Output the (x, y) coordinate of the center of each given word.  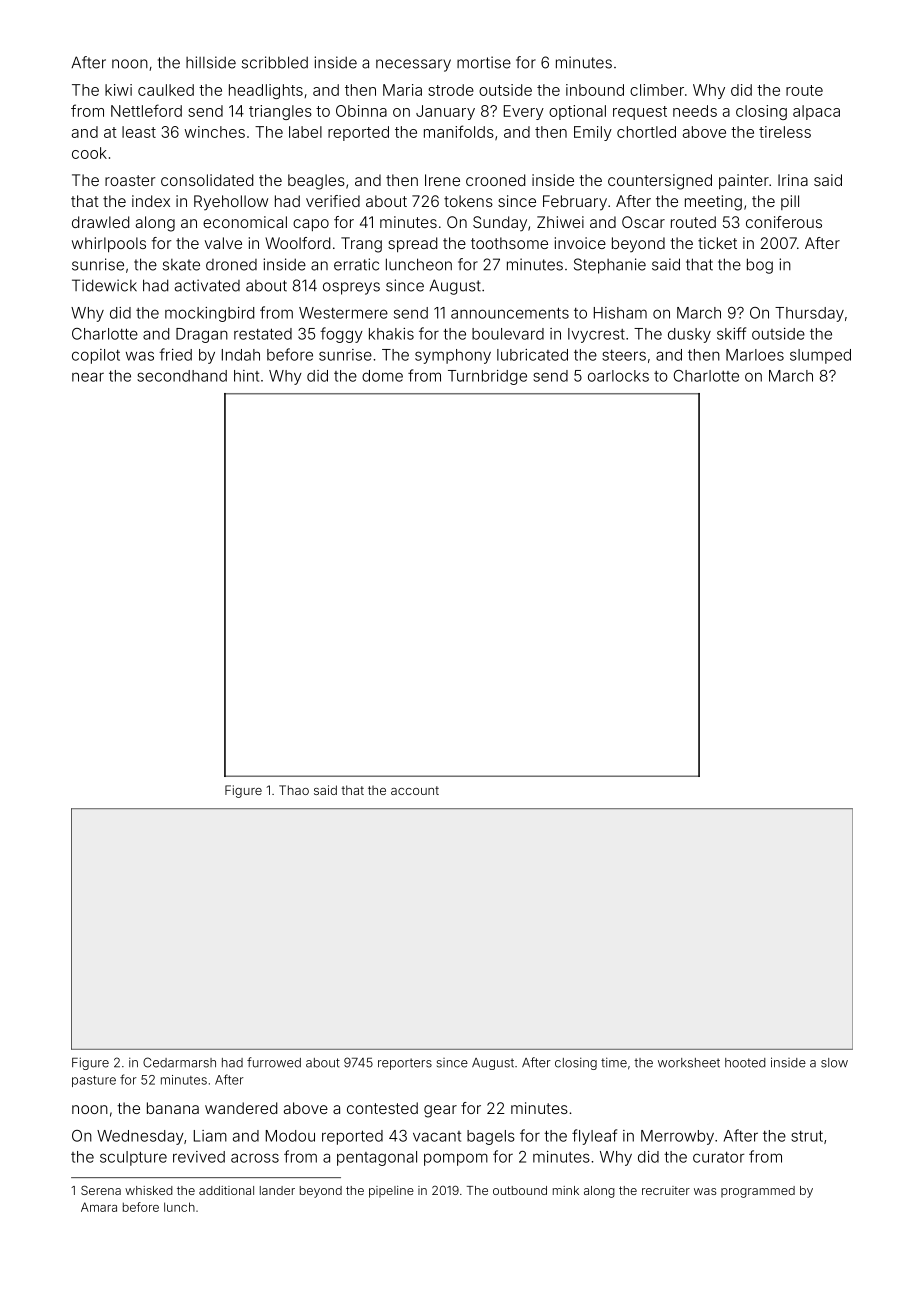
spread (412, 244)
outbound (520, 1190)
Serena (101, 1190)
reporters (405, 1064)
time (614, 1062)
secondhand (182, 376)
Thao (294, 790)
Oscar (643, 222)
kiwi (118, 90)
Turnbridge (487, 377)
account (415, 790)
